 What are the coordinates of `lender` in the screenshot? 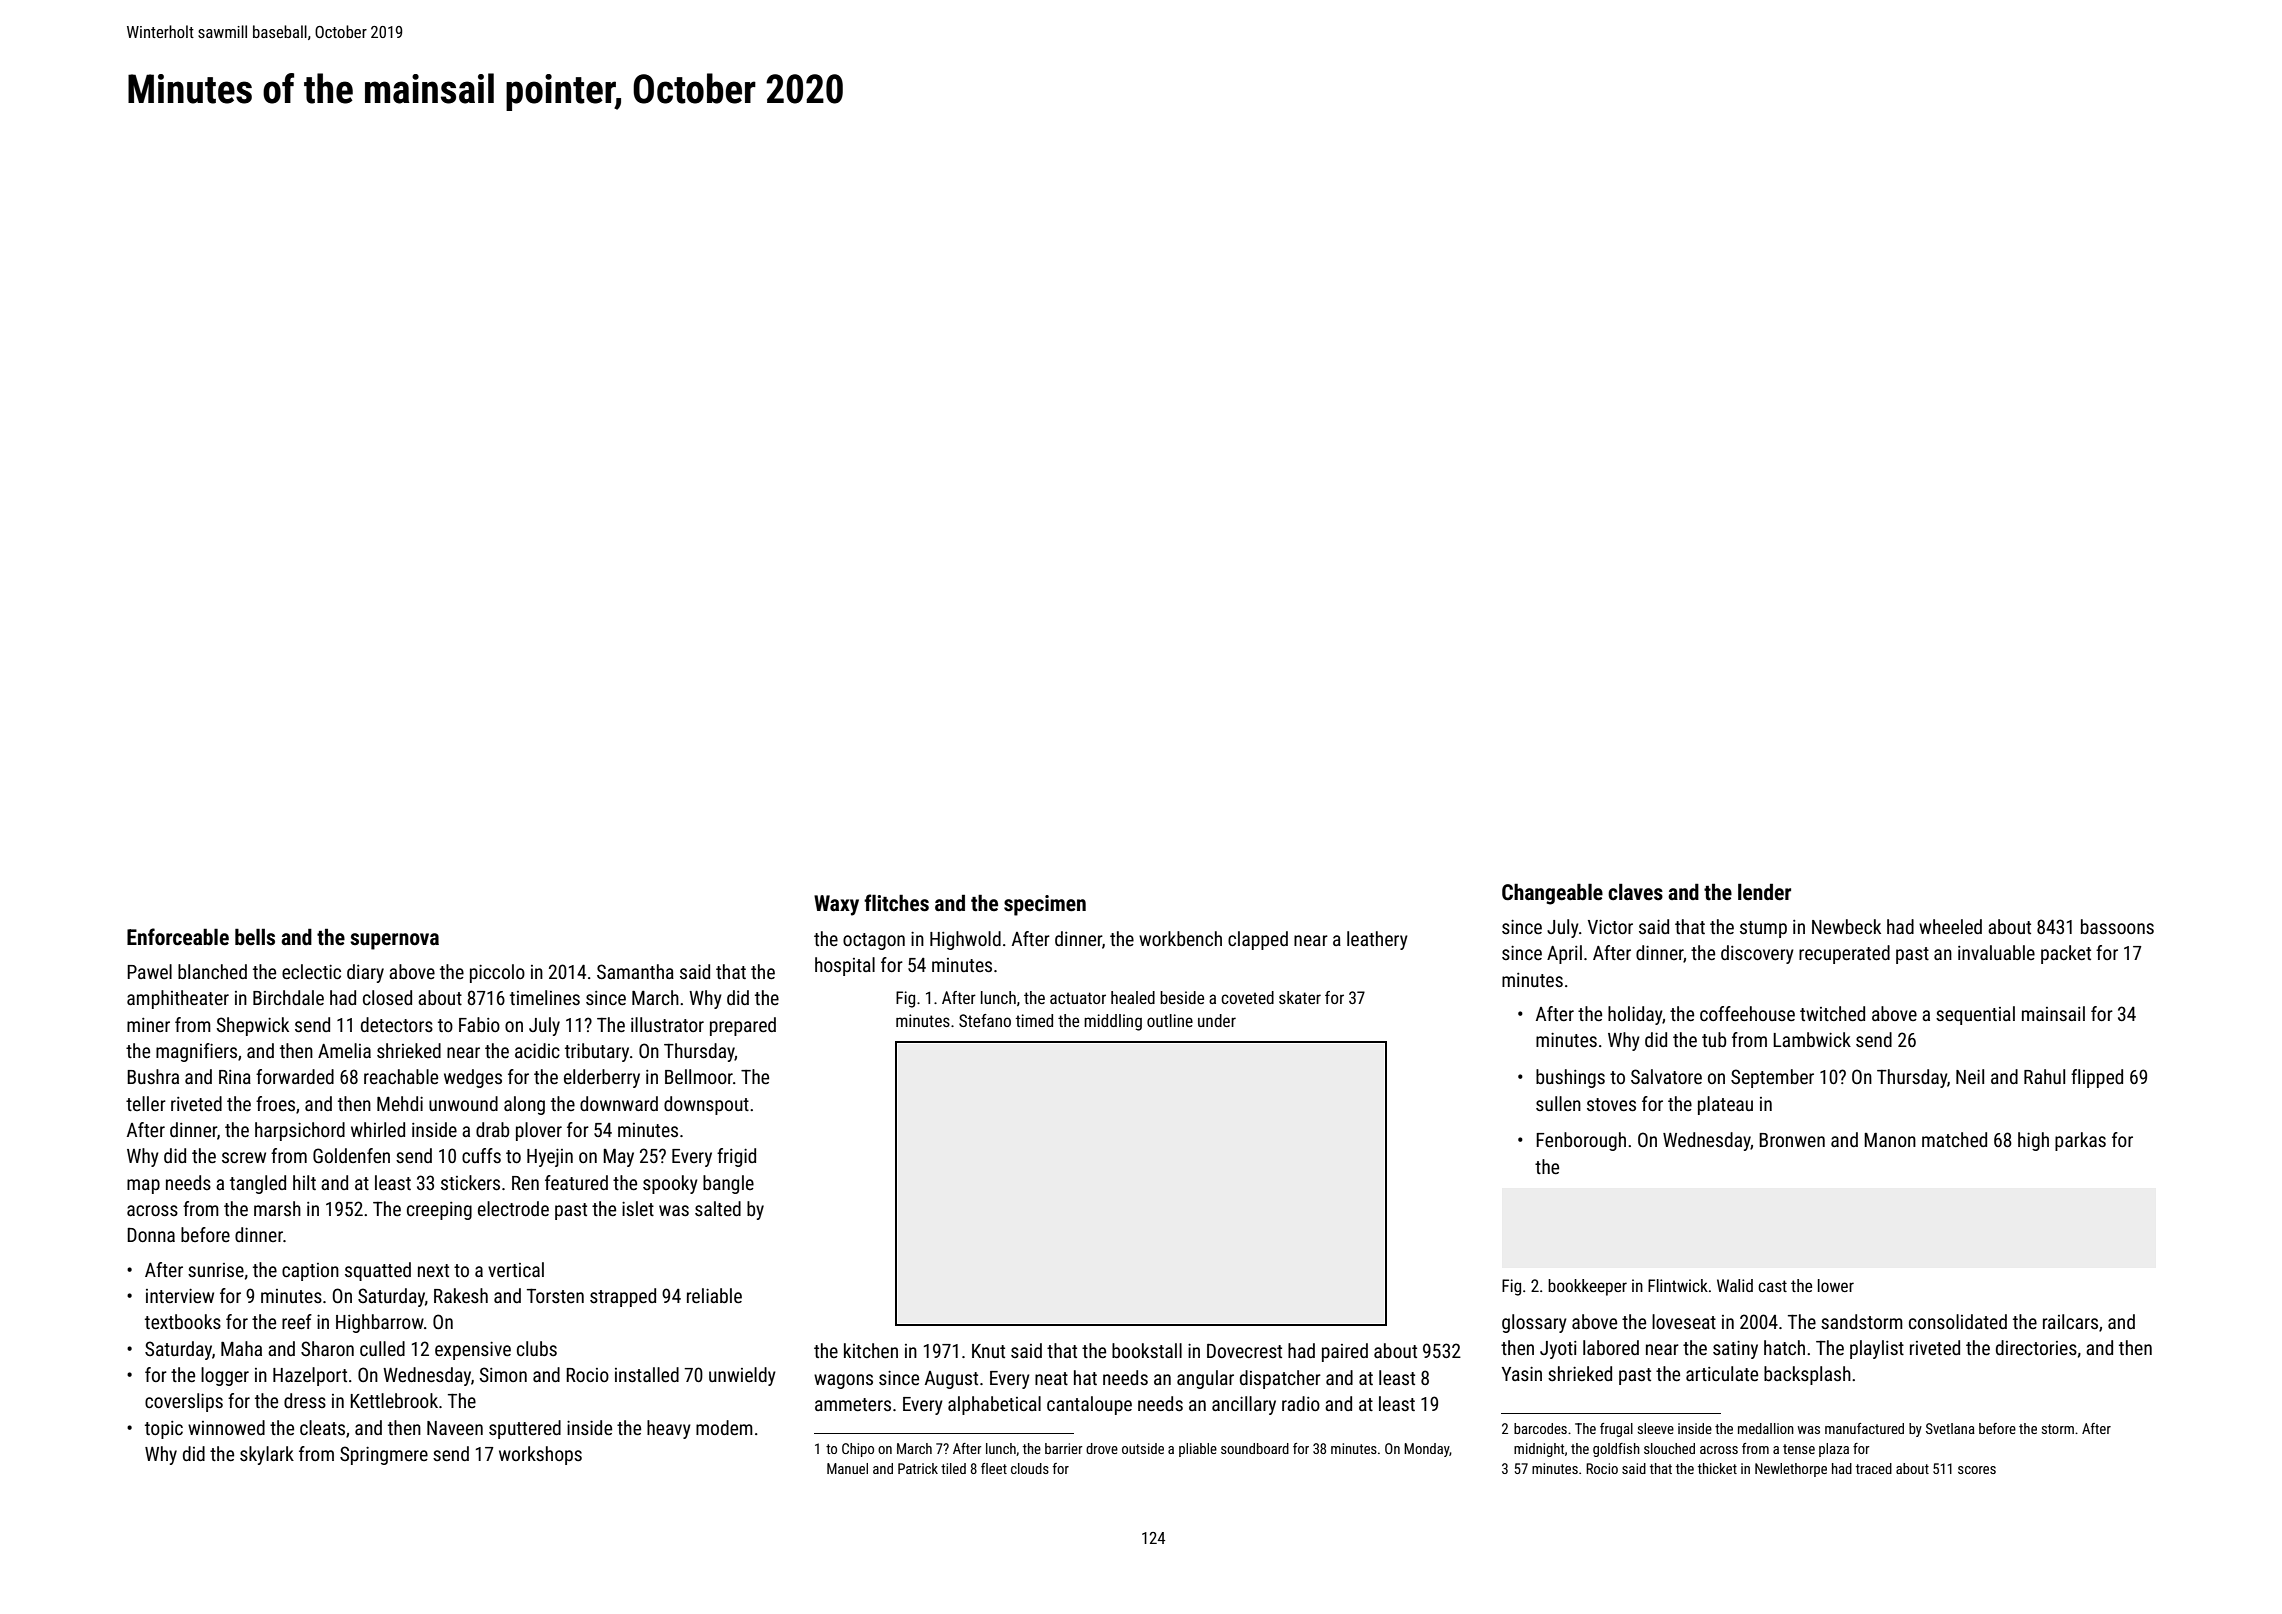 It's located at (1764, 891).
